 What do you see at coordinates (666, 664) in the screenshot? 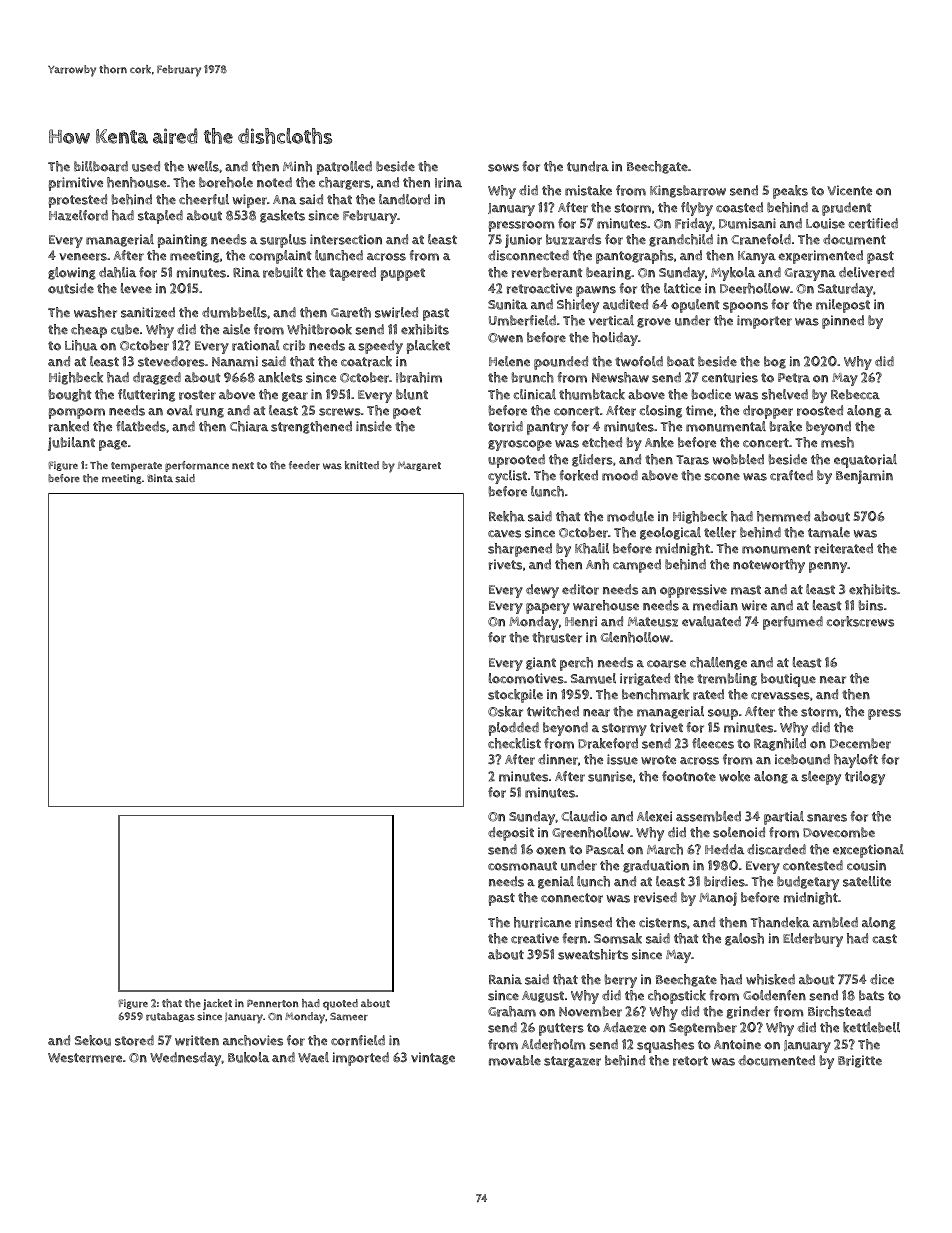
I see `coarse` at bounding box center [666, 664].
